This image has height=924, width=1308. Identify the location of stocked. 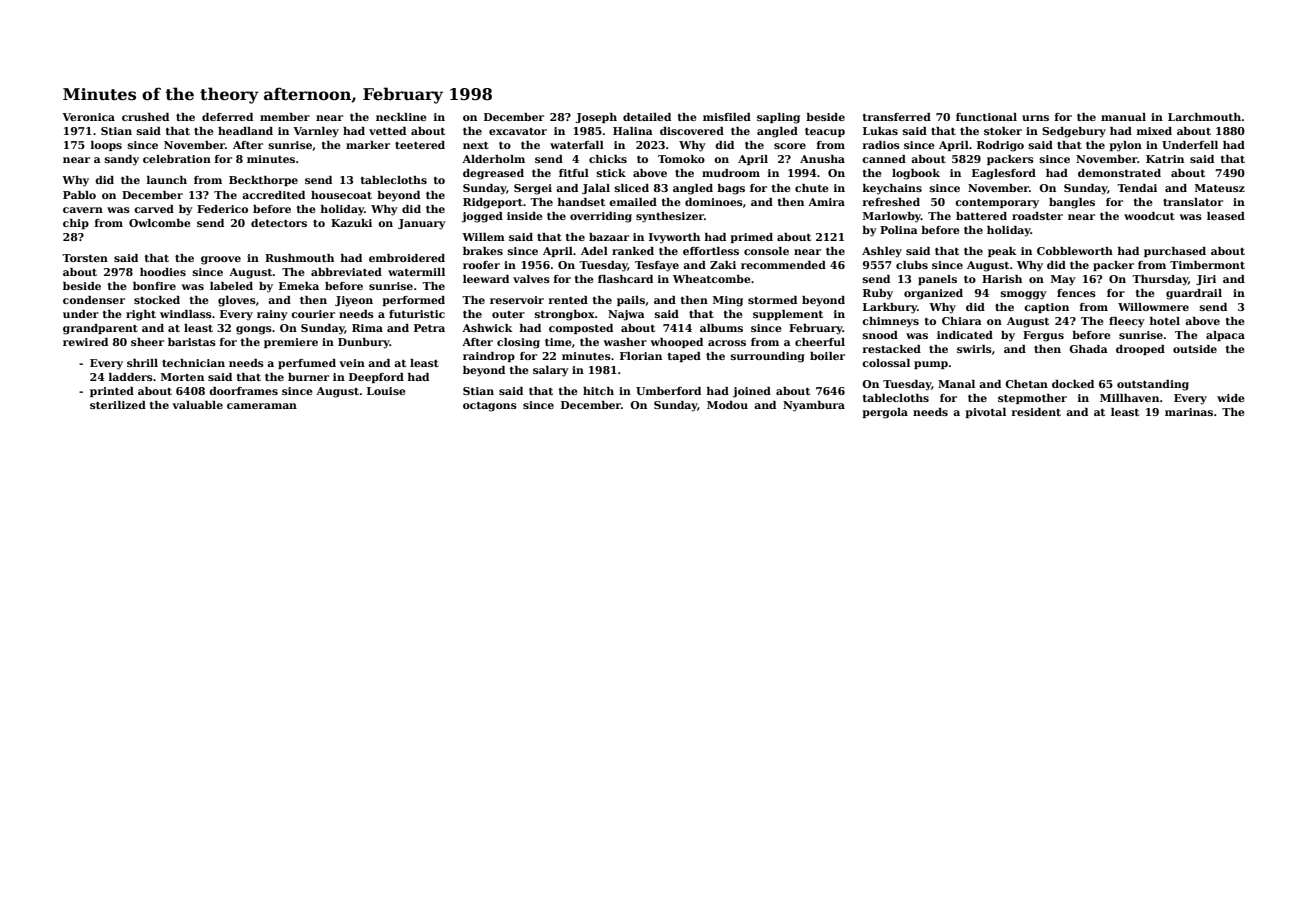
(157, 300).
